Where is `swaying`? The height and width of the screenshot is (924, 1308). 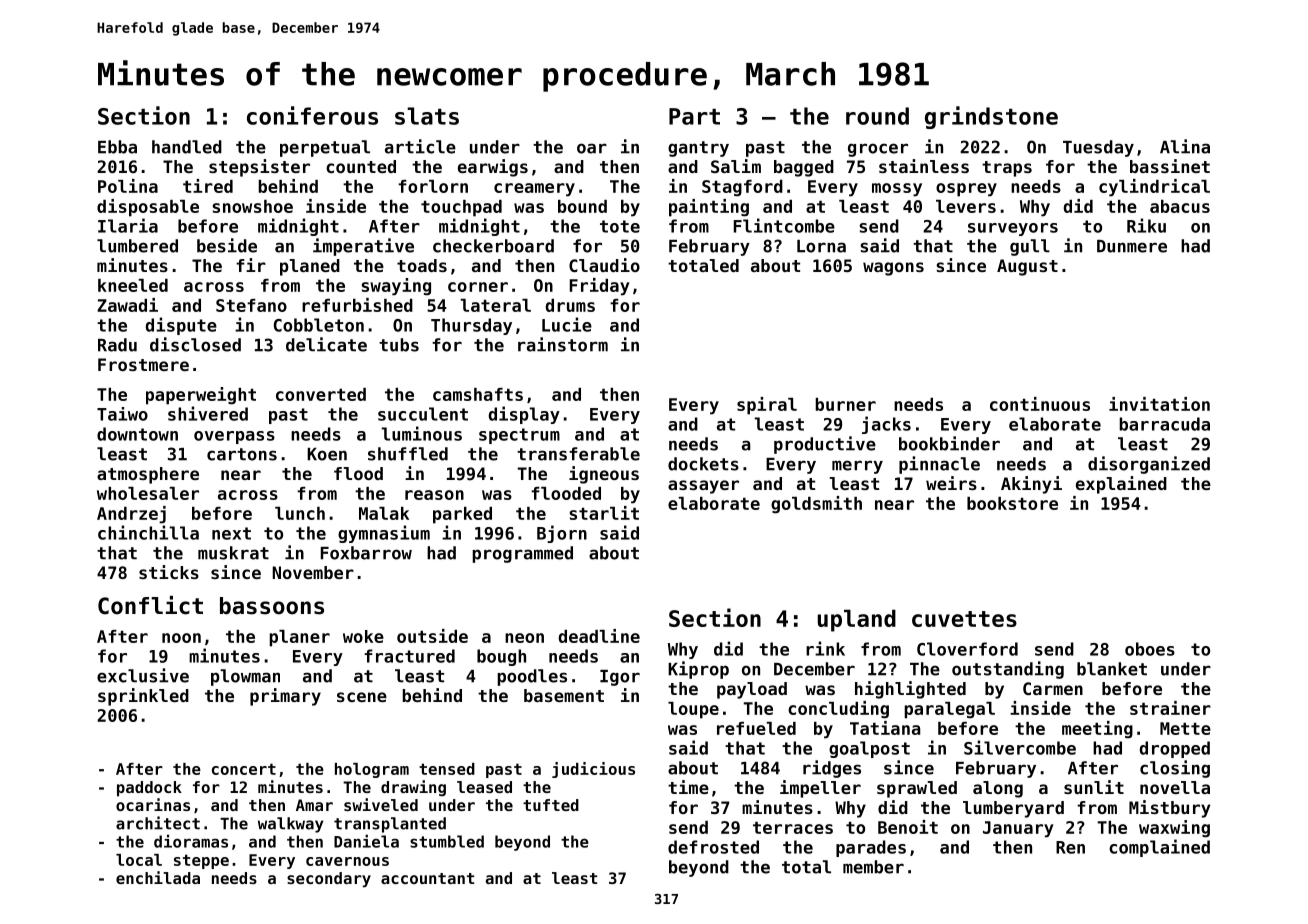 swaying is located at coordinates (396, 287).
